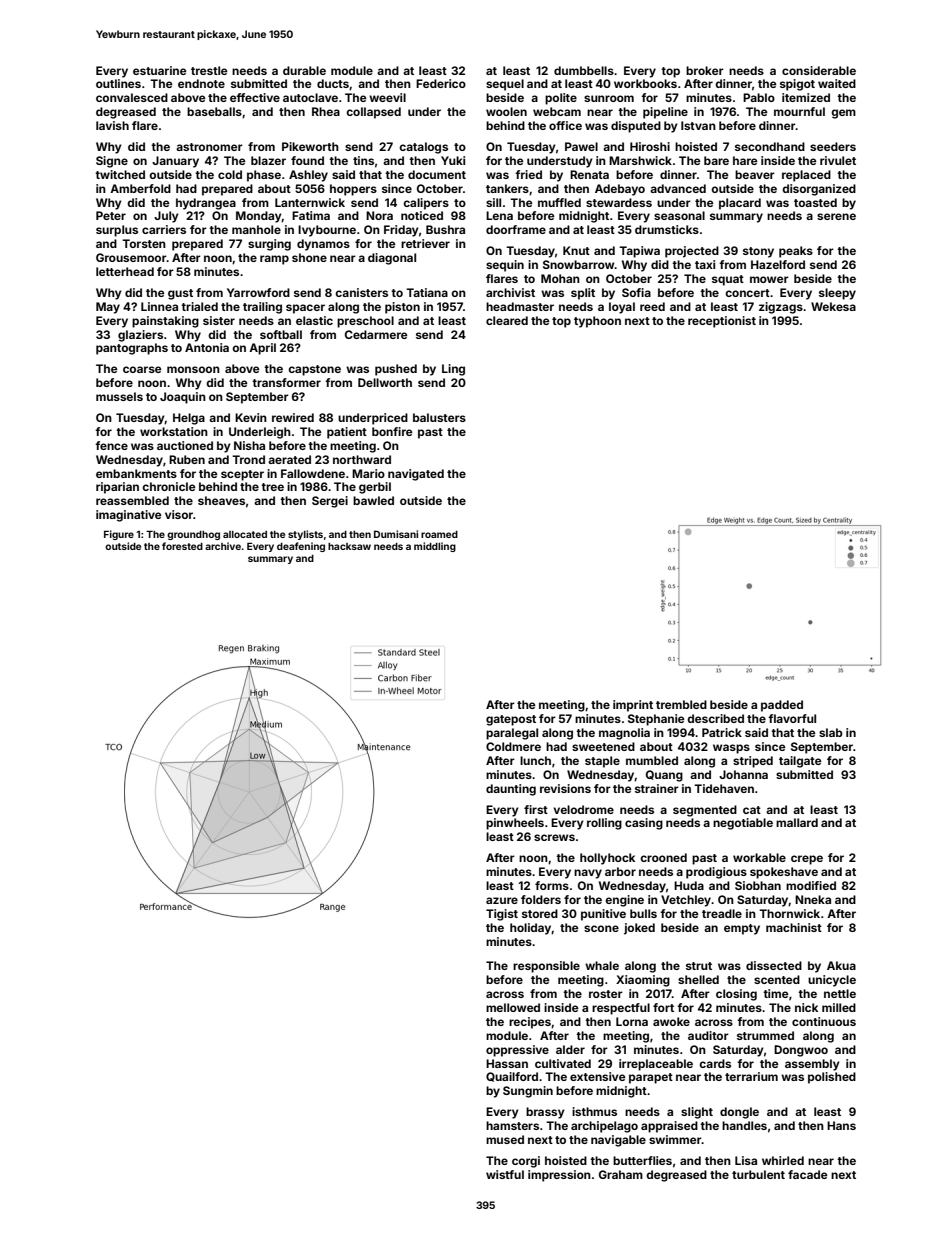  What do you see at coordinates (221, 500) in the document?
I see `sheaves` at bounding box center [221, 500].
